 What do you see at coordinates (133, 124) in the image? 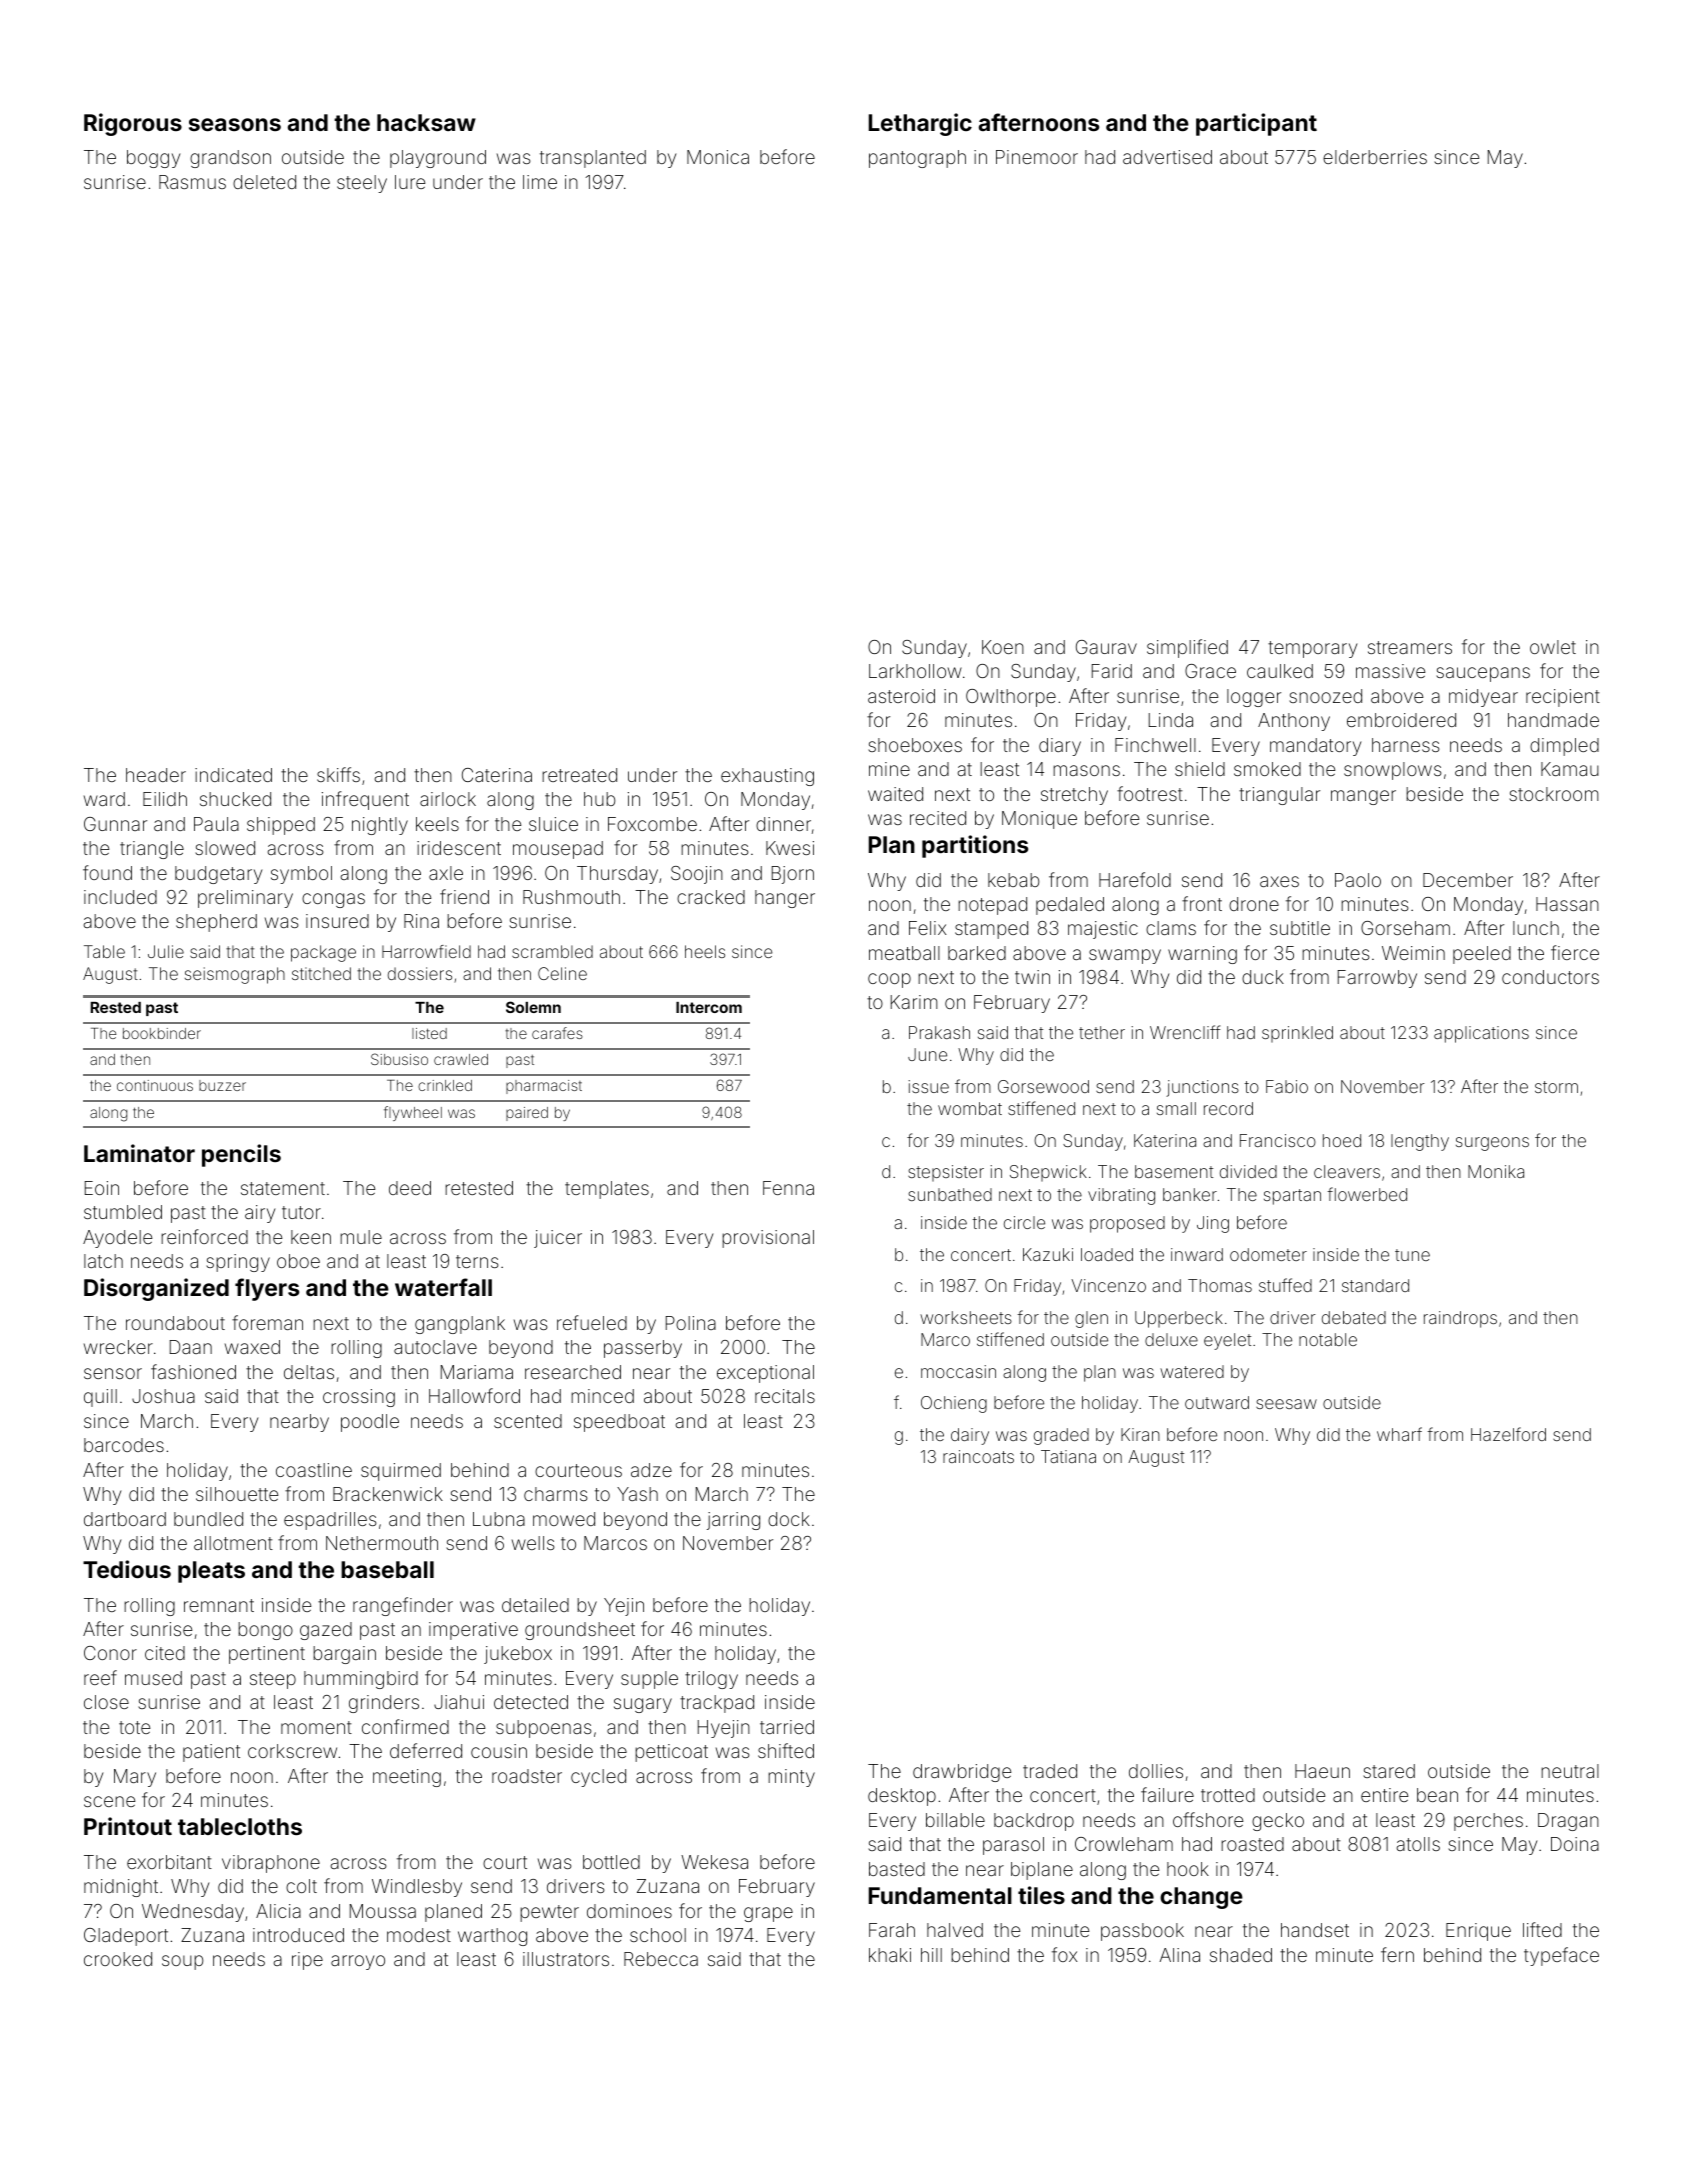
I see `Rigorous` at bounding box center [133, 124].
